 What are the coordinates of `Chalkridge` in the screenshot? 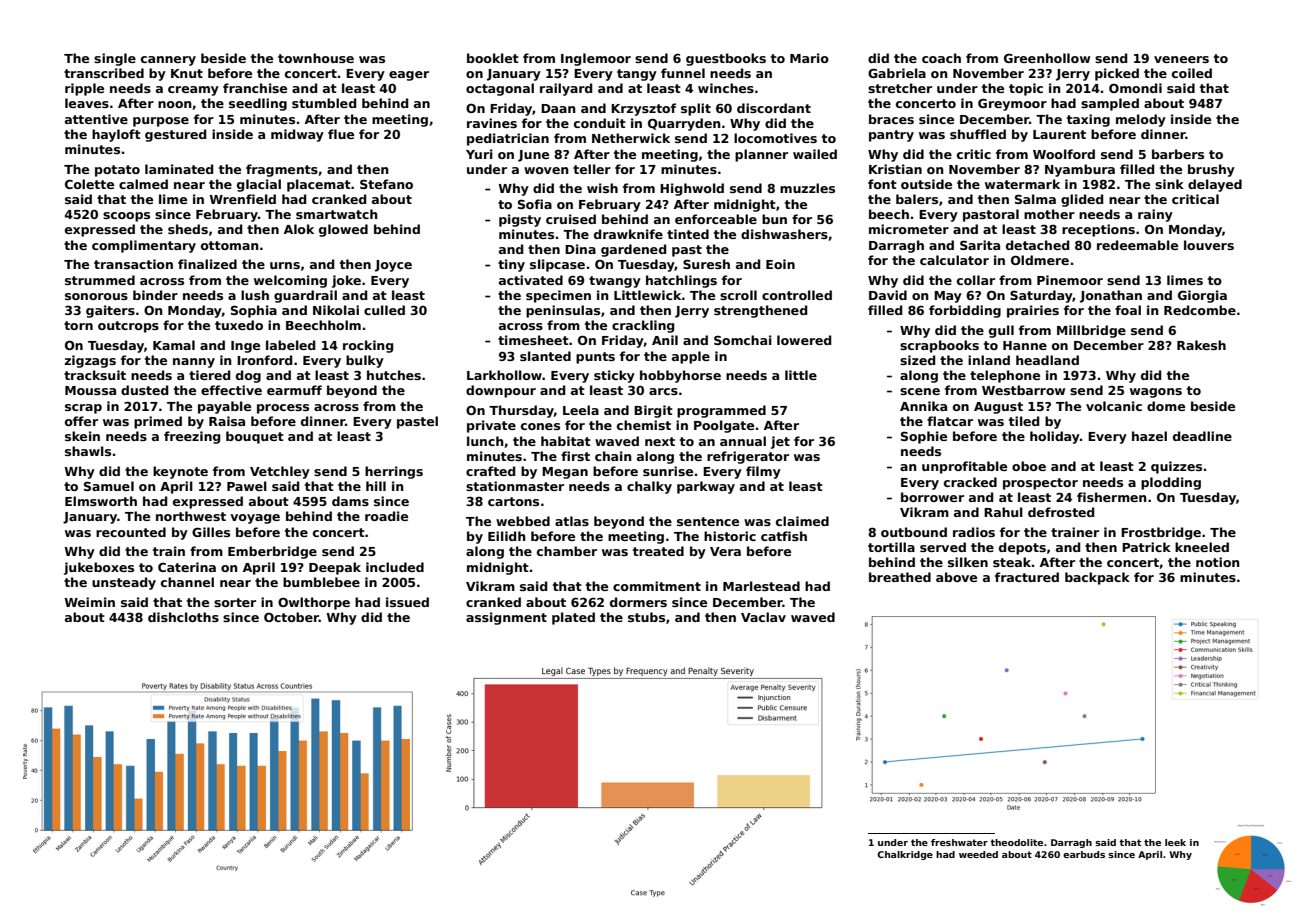 It's located at (905, 855).
